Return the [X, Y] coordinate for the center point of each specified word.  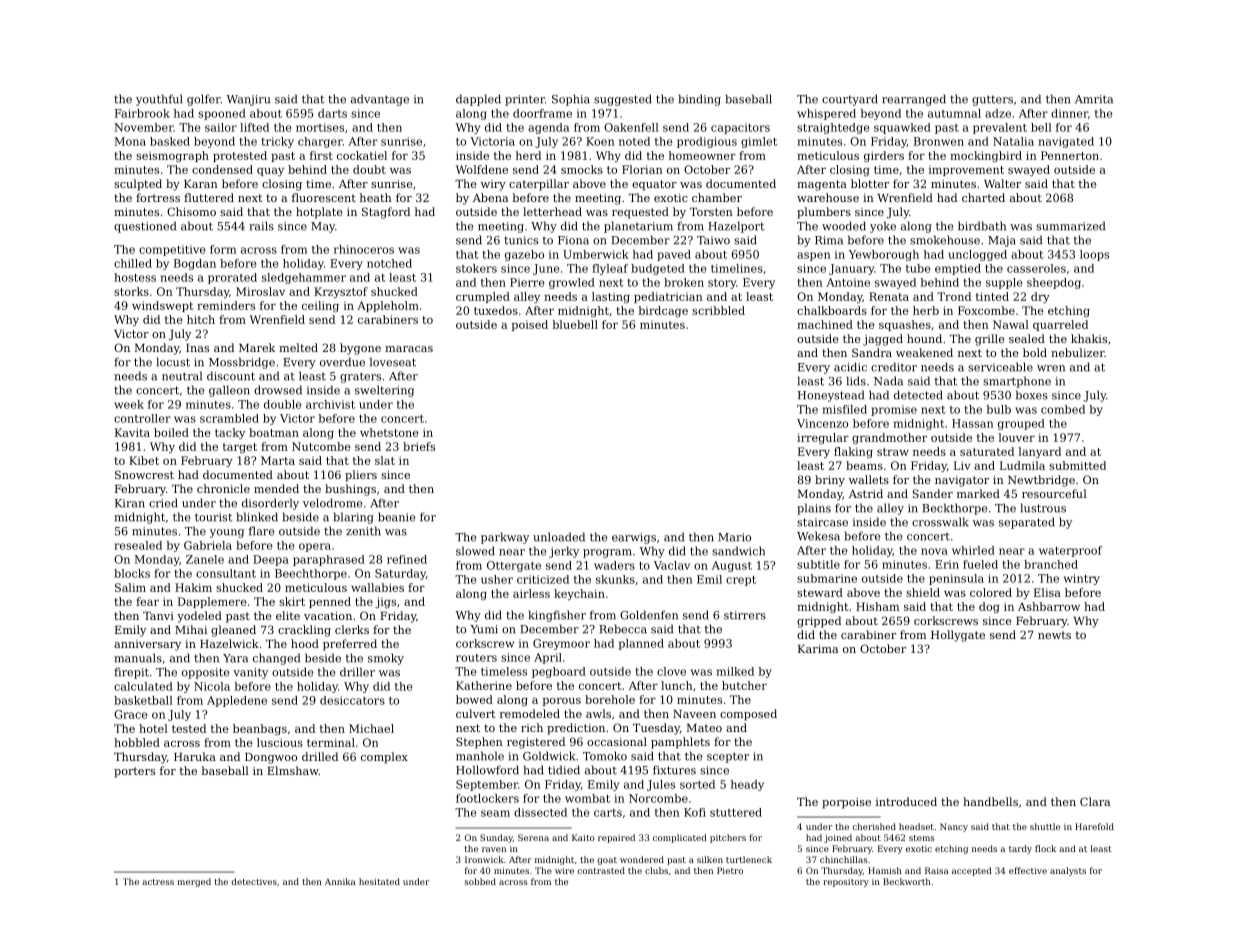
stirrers [745, 615]
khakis [1089, 338]
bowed [474, 699]
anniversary [147, 645]
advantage [380, 100]
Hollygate [958, 636]
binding [700, 100]
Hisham [877, 606]
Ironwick [484, 859]
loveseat [393, 362]
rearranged [914, 100]
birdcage [663, 311]
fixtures [674, 770]
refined [407, 559]
